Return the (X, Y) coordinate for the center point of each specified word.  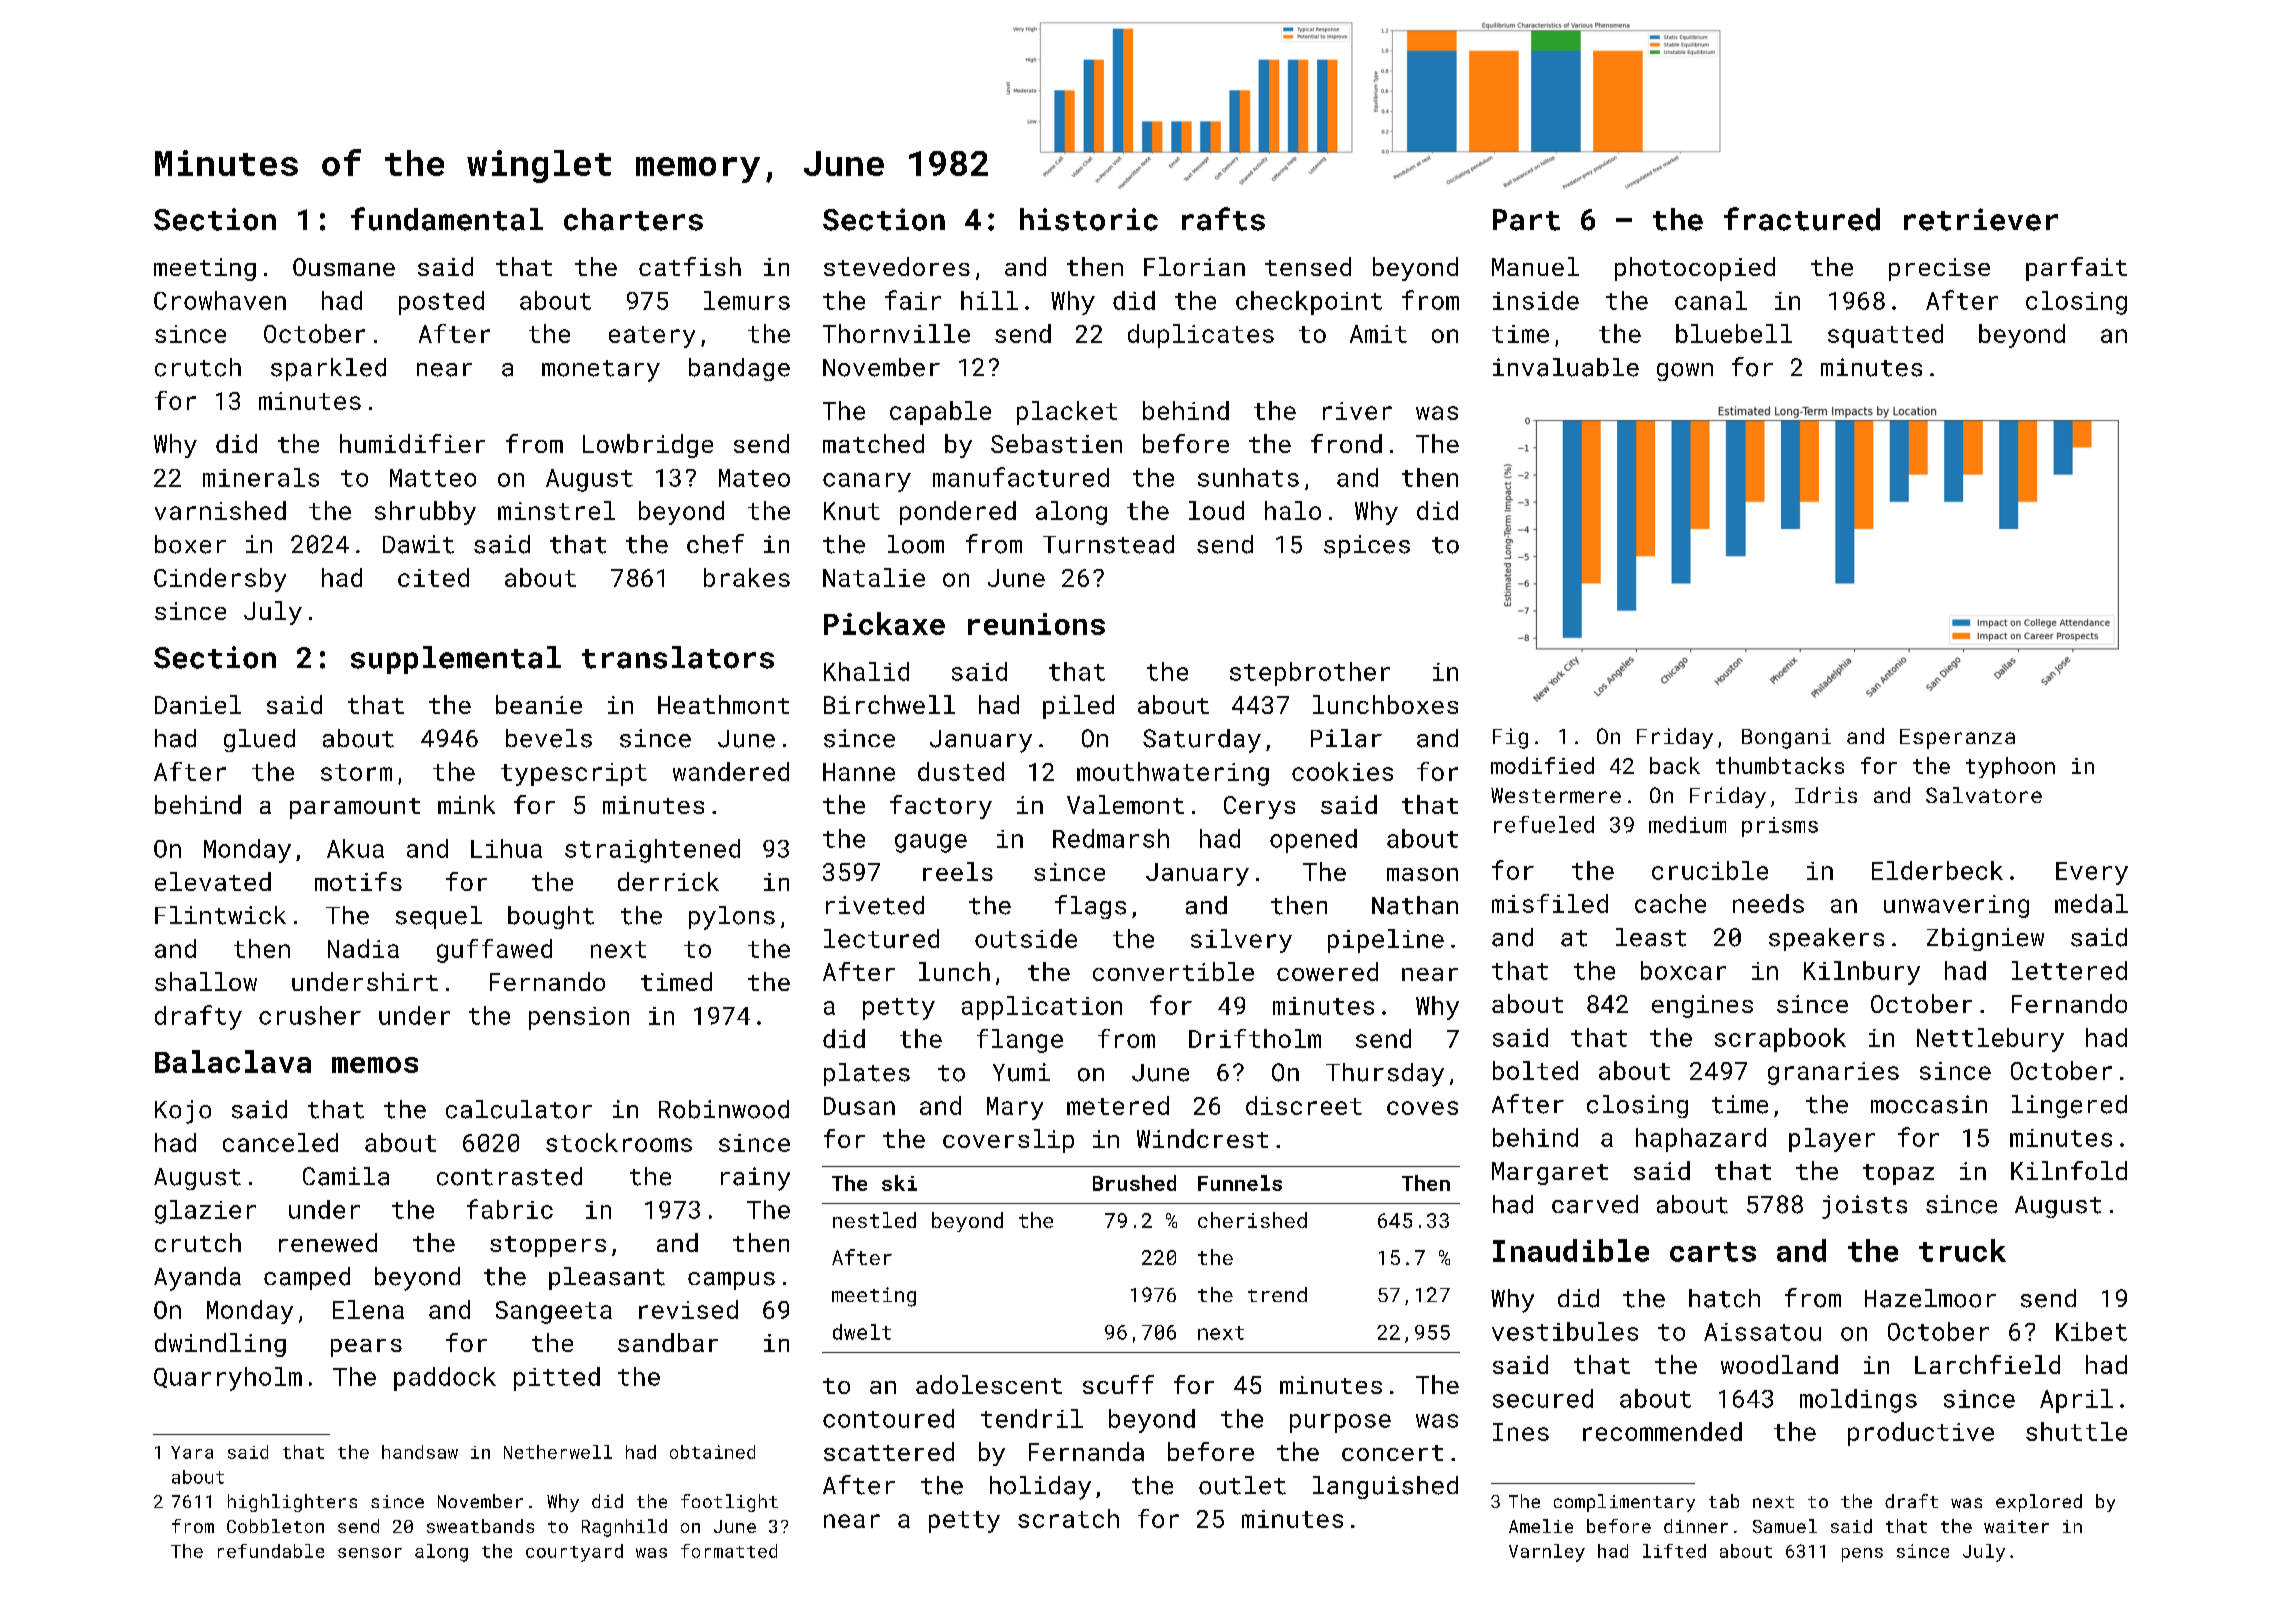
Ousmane (344, 267)
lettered (2069, 970)
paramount (355, 808)
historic (1089, 219)
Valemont (1125, 804)
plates (867, 1074)
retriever (1981, 219)
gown (1685, 372)
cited (433, 577)
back (1675, 765)
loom (916, 544)
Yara (192, 1452)
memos (375, 1065)
